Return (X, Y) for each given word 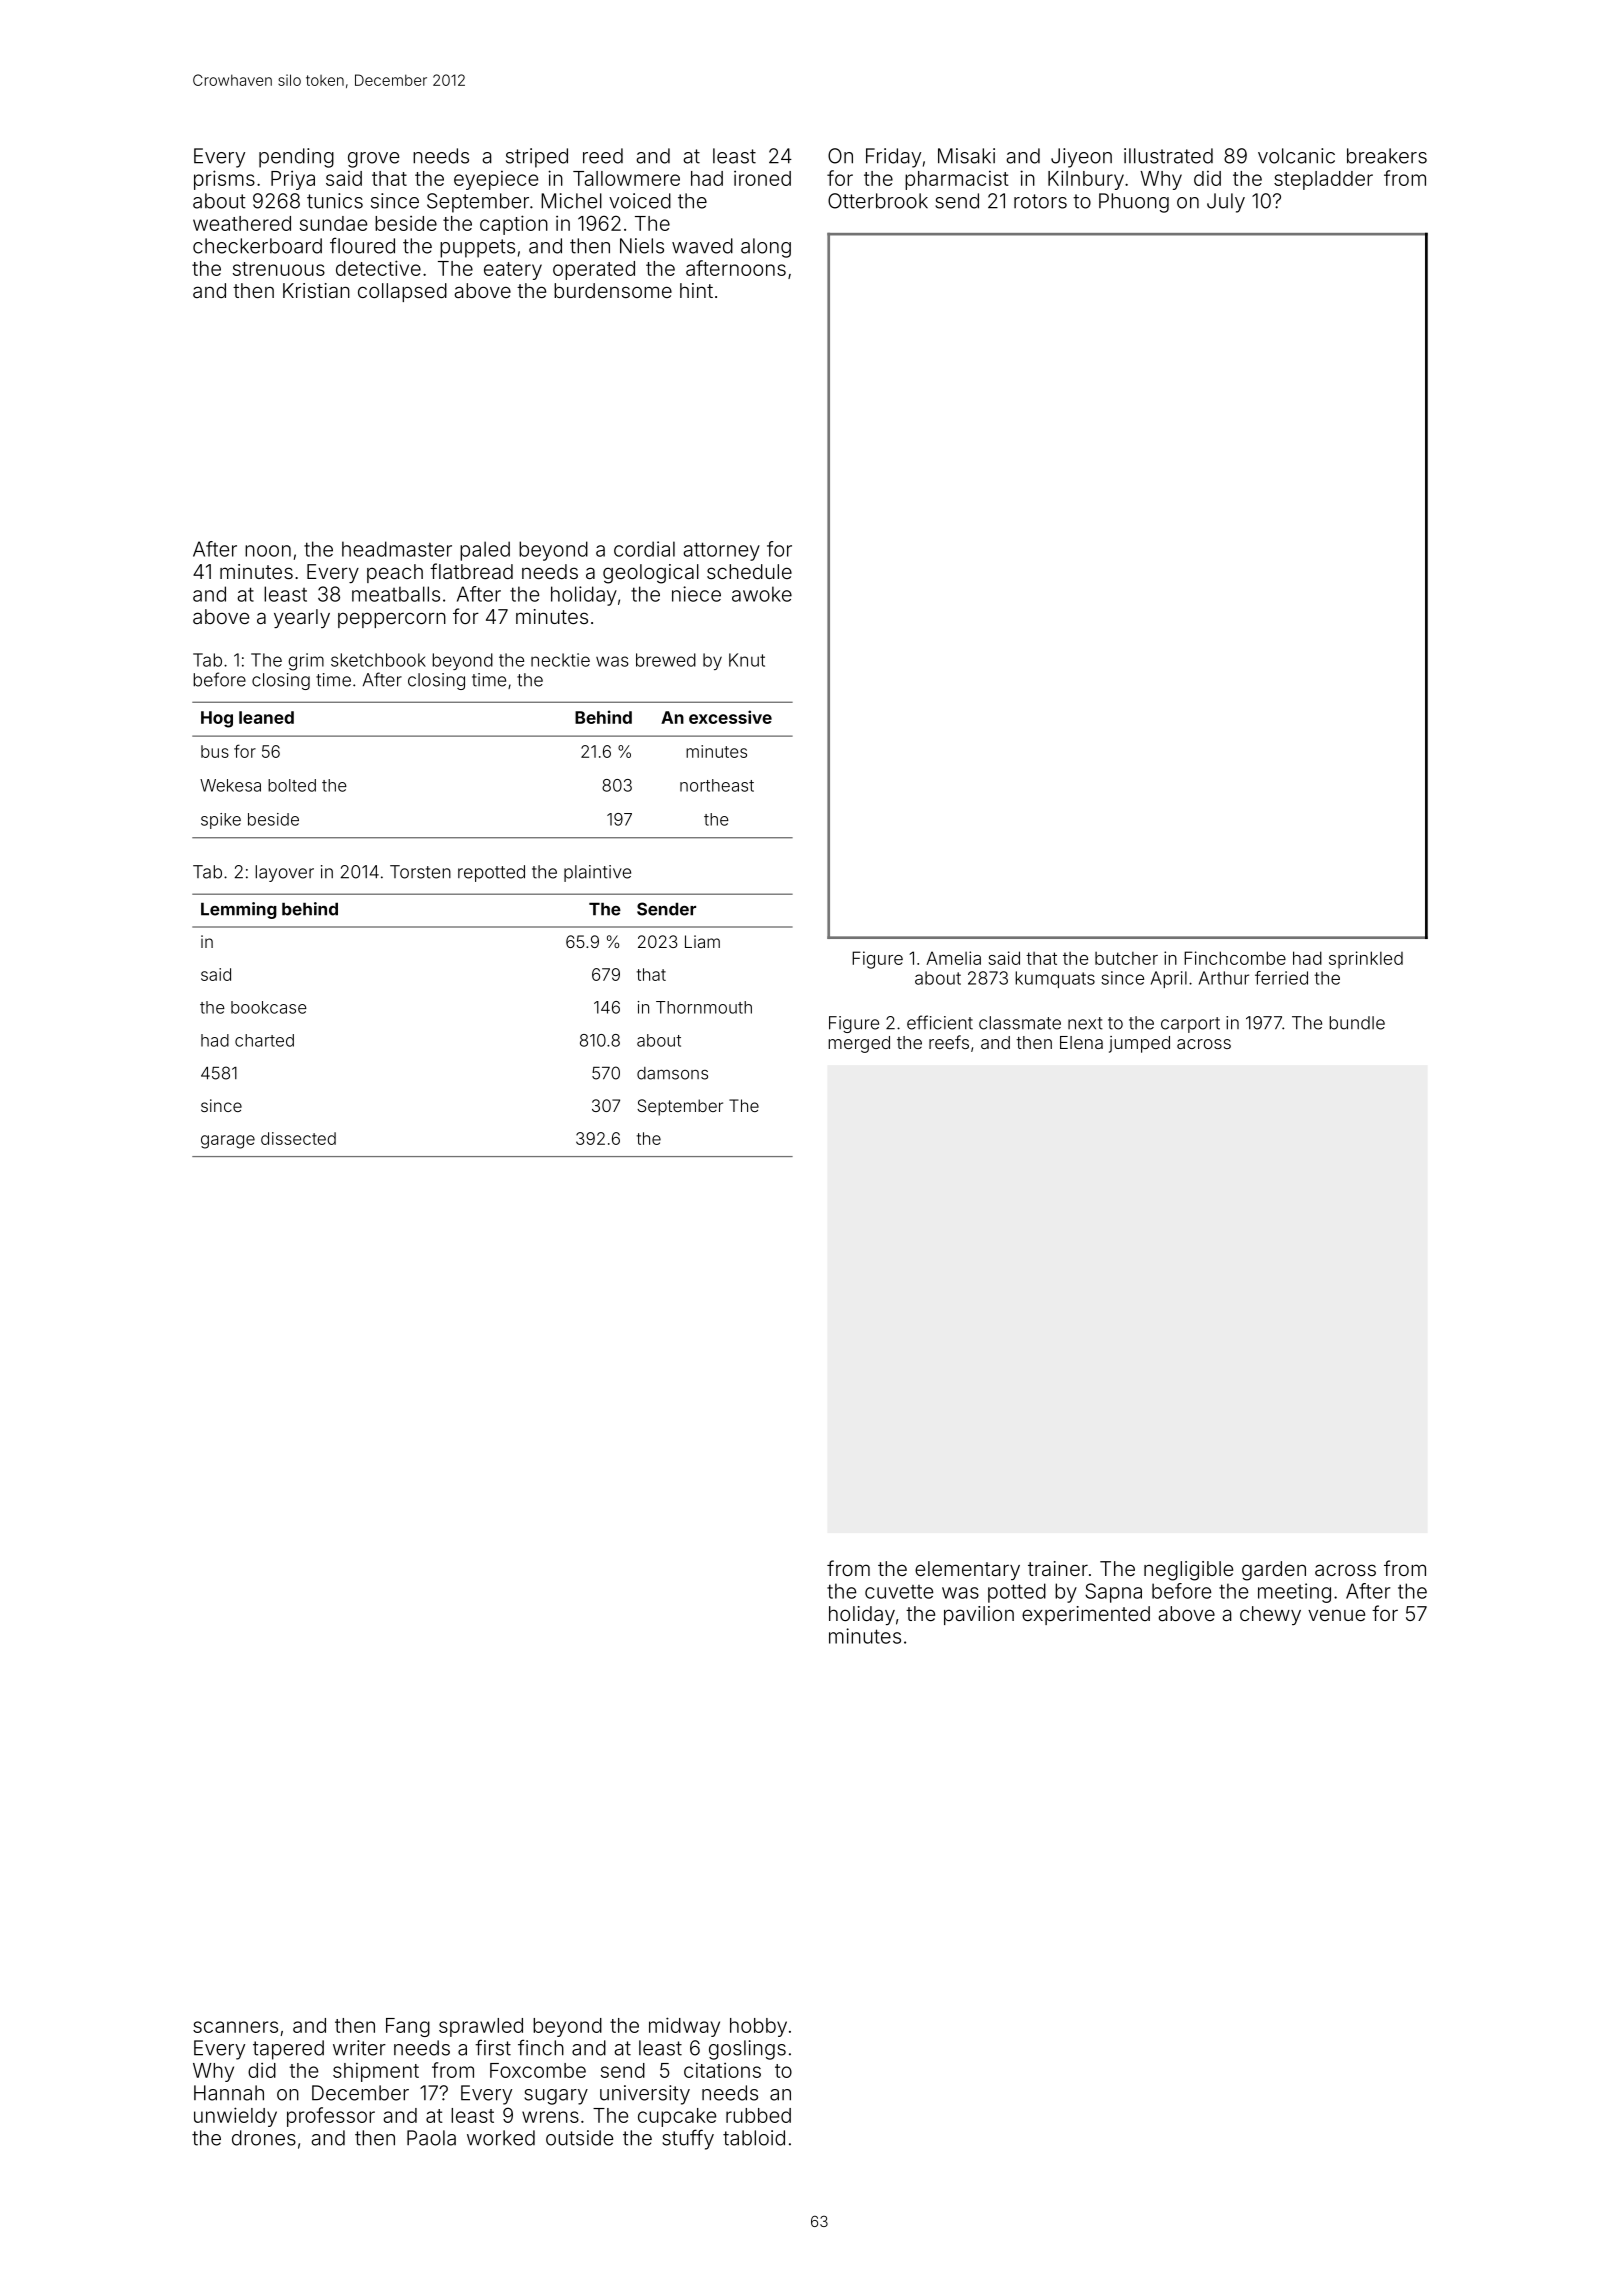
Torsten (420, 872)
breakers (1387, 156)
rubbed (758, 2115)
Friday (893, 158)
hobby (758, 2027)
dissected (298, 1138)
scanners (235, 2027)
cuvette (899, 1592)
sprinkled (1366, 960)
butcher (1126, 958)
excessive (730, 717)
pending (296, 158)
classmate (1020, 1023)
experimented (1086, 1615)
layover (284, 873)
